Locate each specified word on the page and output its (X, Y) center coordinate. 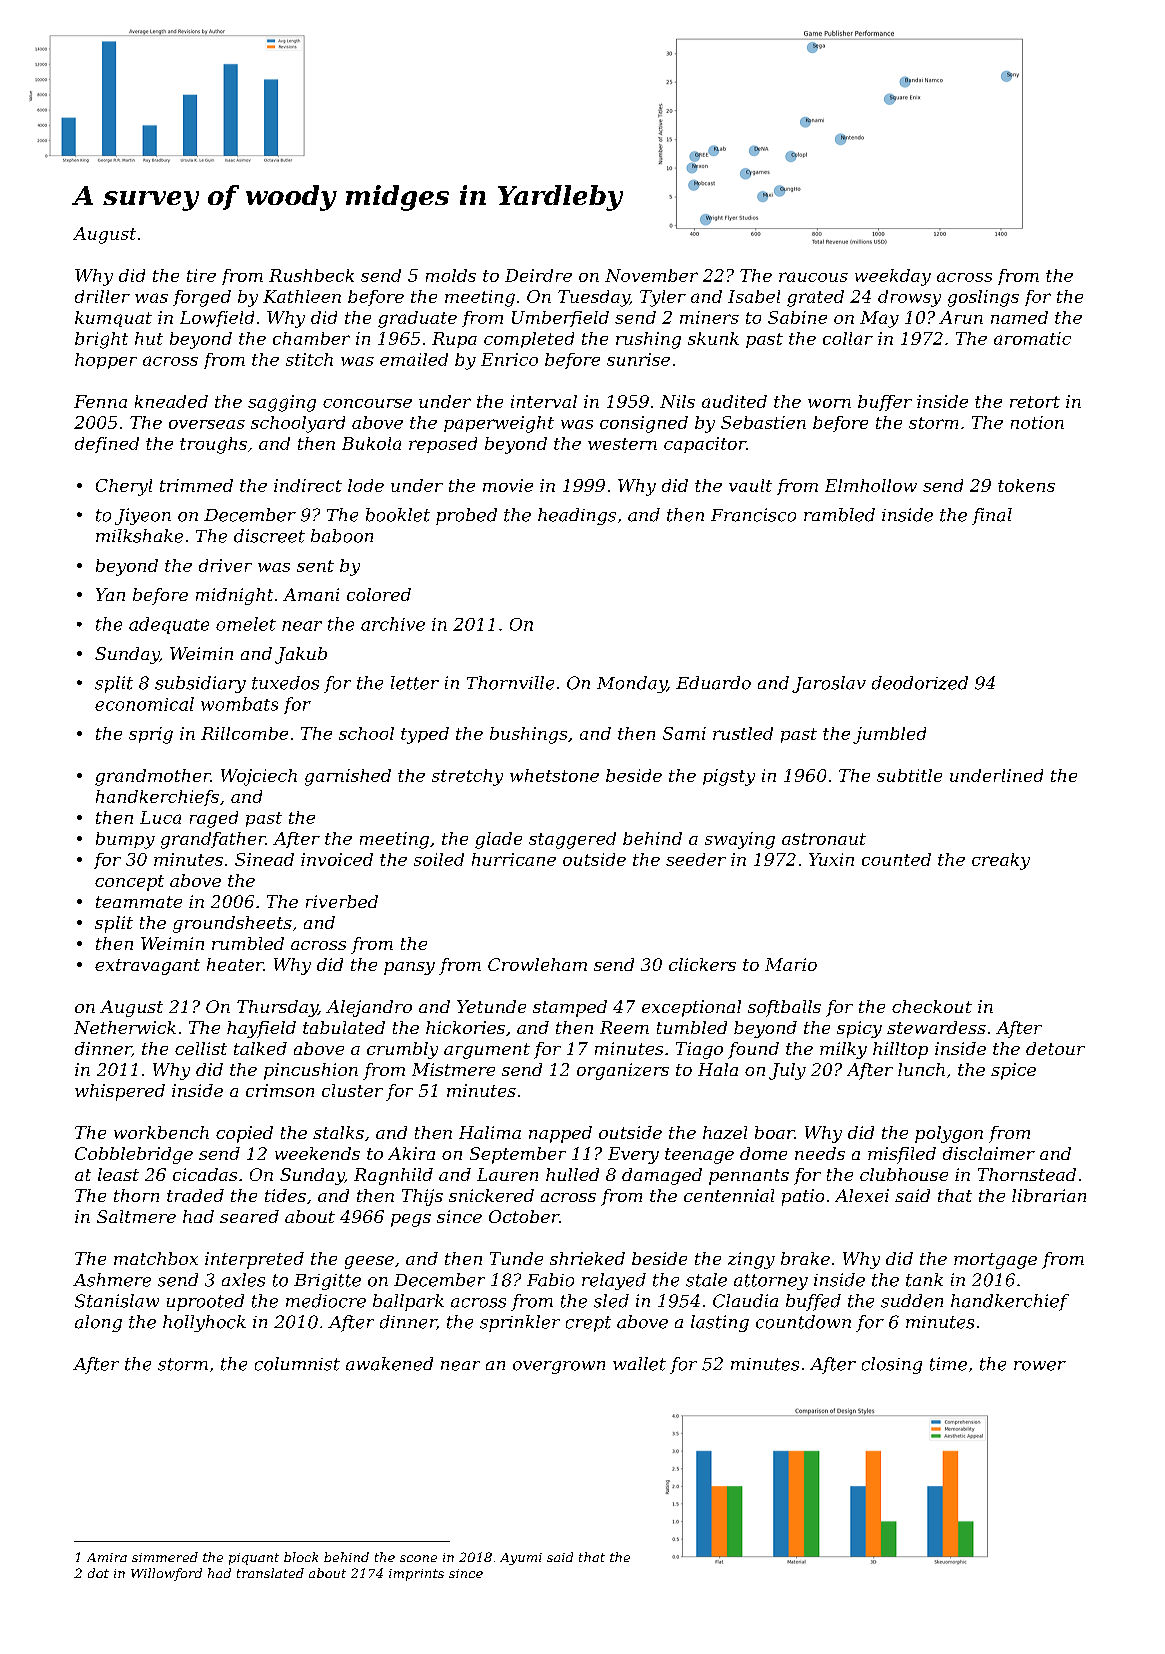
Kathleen (302, 296)
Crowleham (537, 964)
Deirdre (538, 275)
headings (577, 516)
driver (225, 565)
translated (270, 1573)
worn (829, 403)
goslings (983, 298)
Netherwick (125, 1027)
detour (1055, 1048)
